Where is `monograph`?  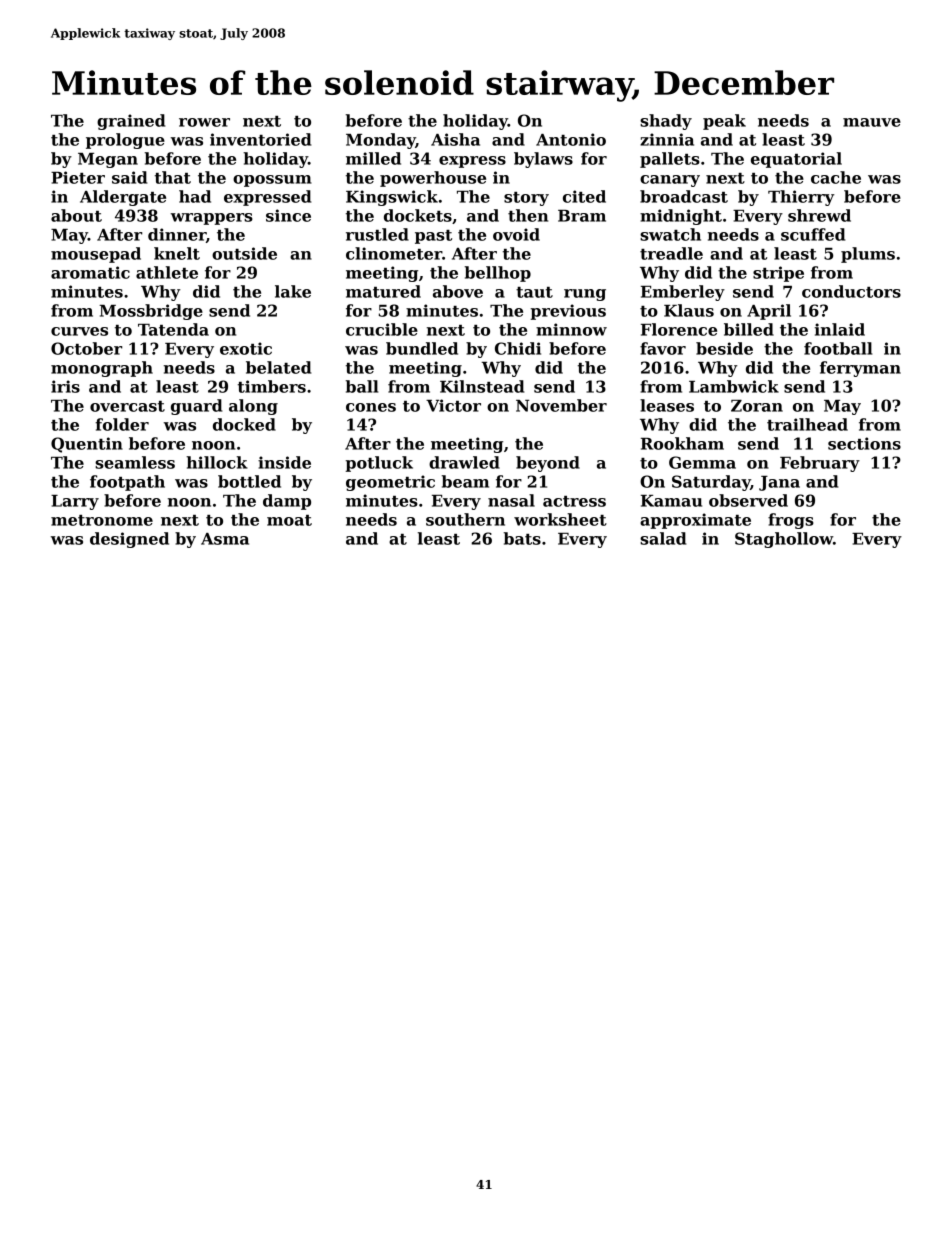 monograph is located at coordinates (102, 369).
